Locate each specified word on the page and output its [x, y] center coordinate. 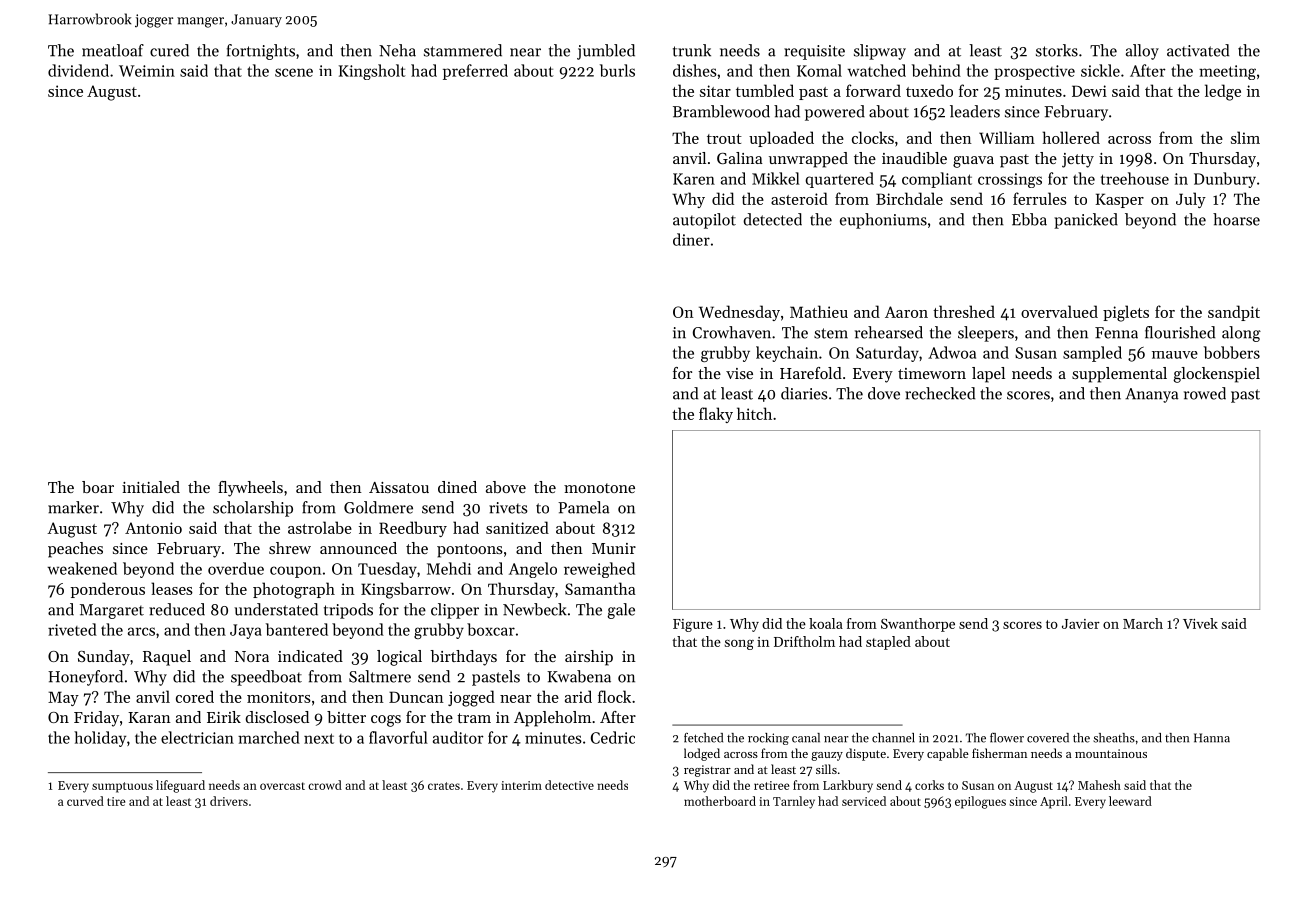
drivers [229, 801]
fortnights [261, 52]
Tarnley [794, 802]
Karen [694, 179]
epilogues [980, 802]
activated [1198, 50]
